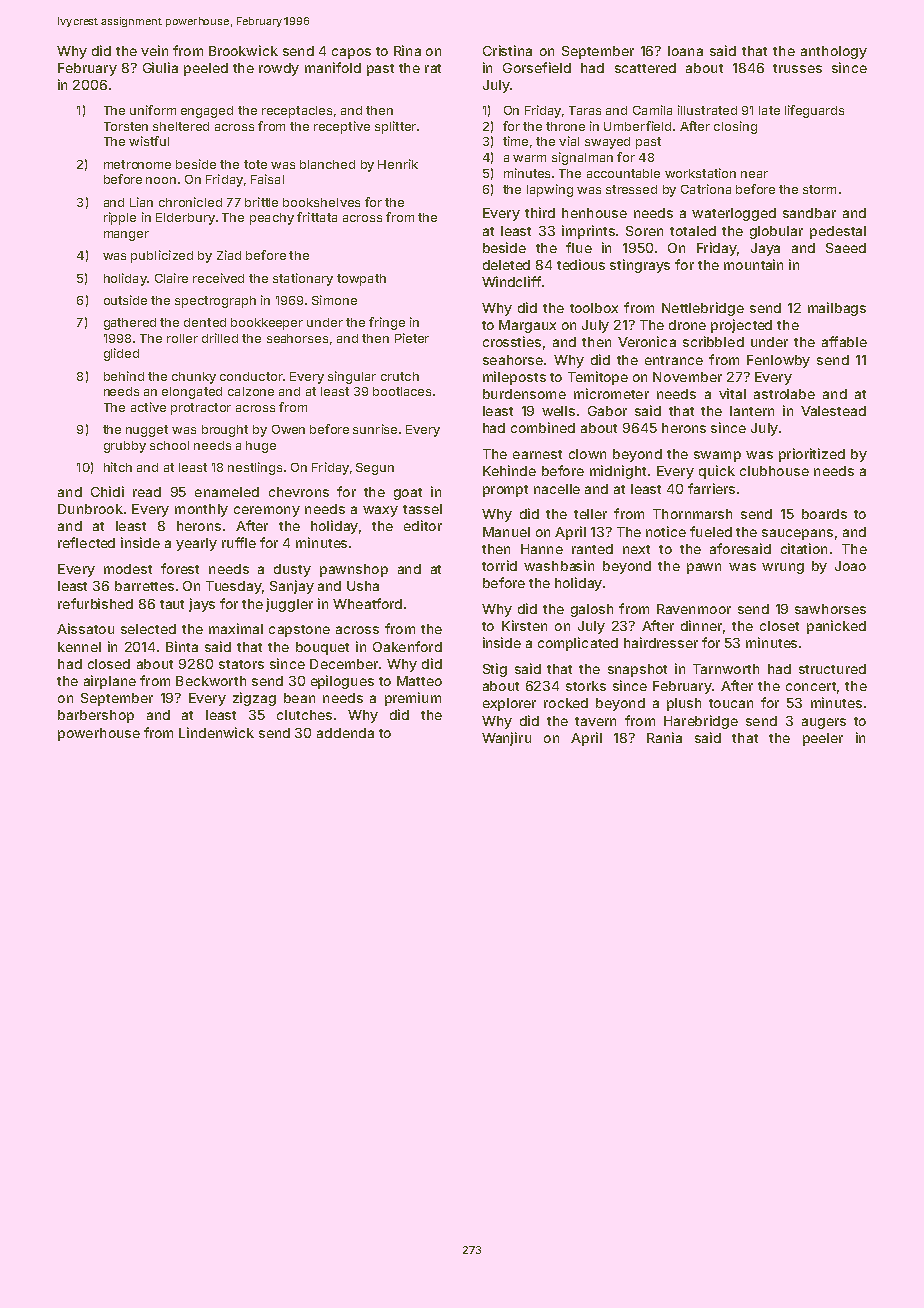 The width and height of the document is (924, 1308). I want to click on teller, so click(590, 514).
